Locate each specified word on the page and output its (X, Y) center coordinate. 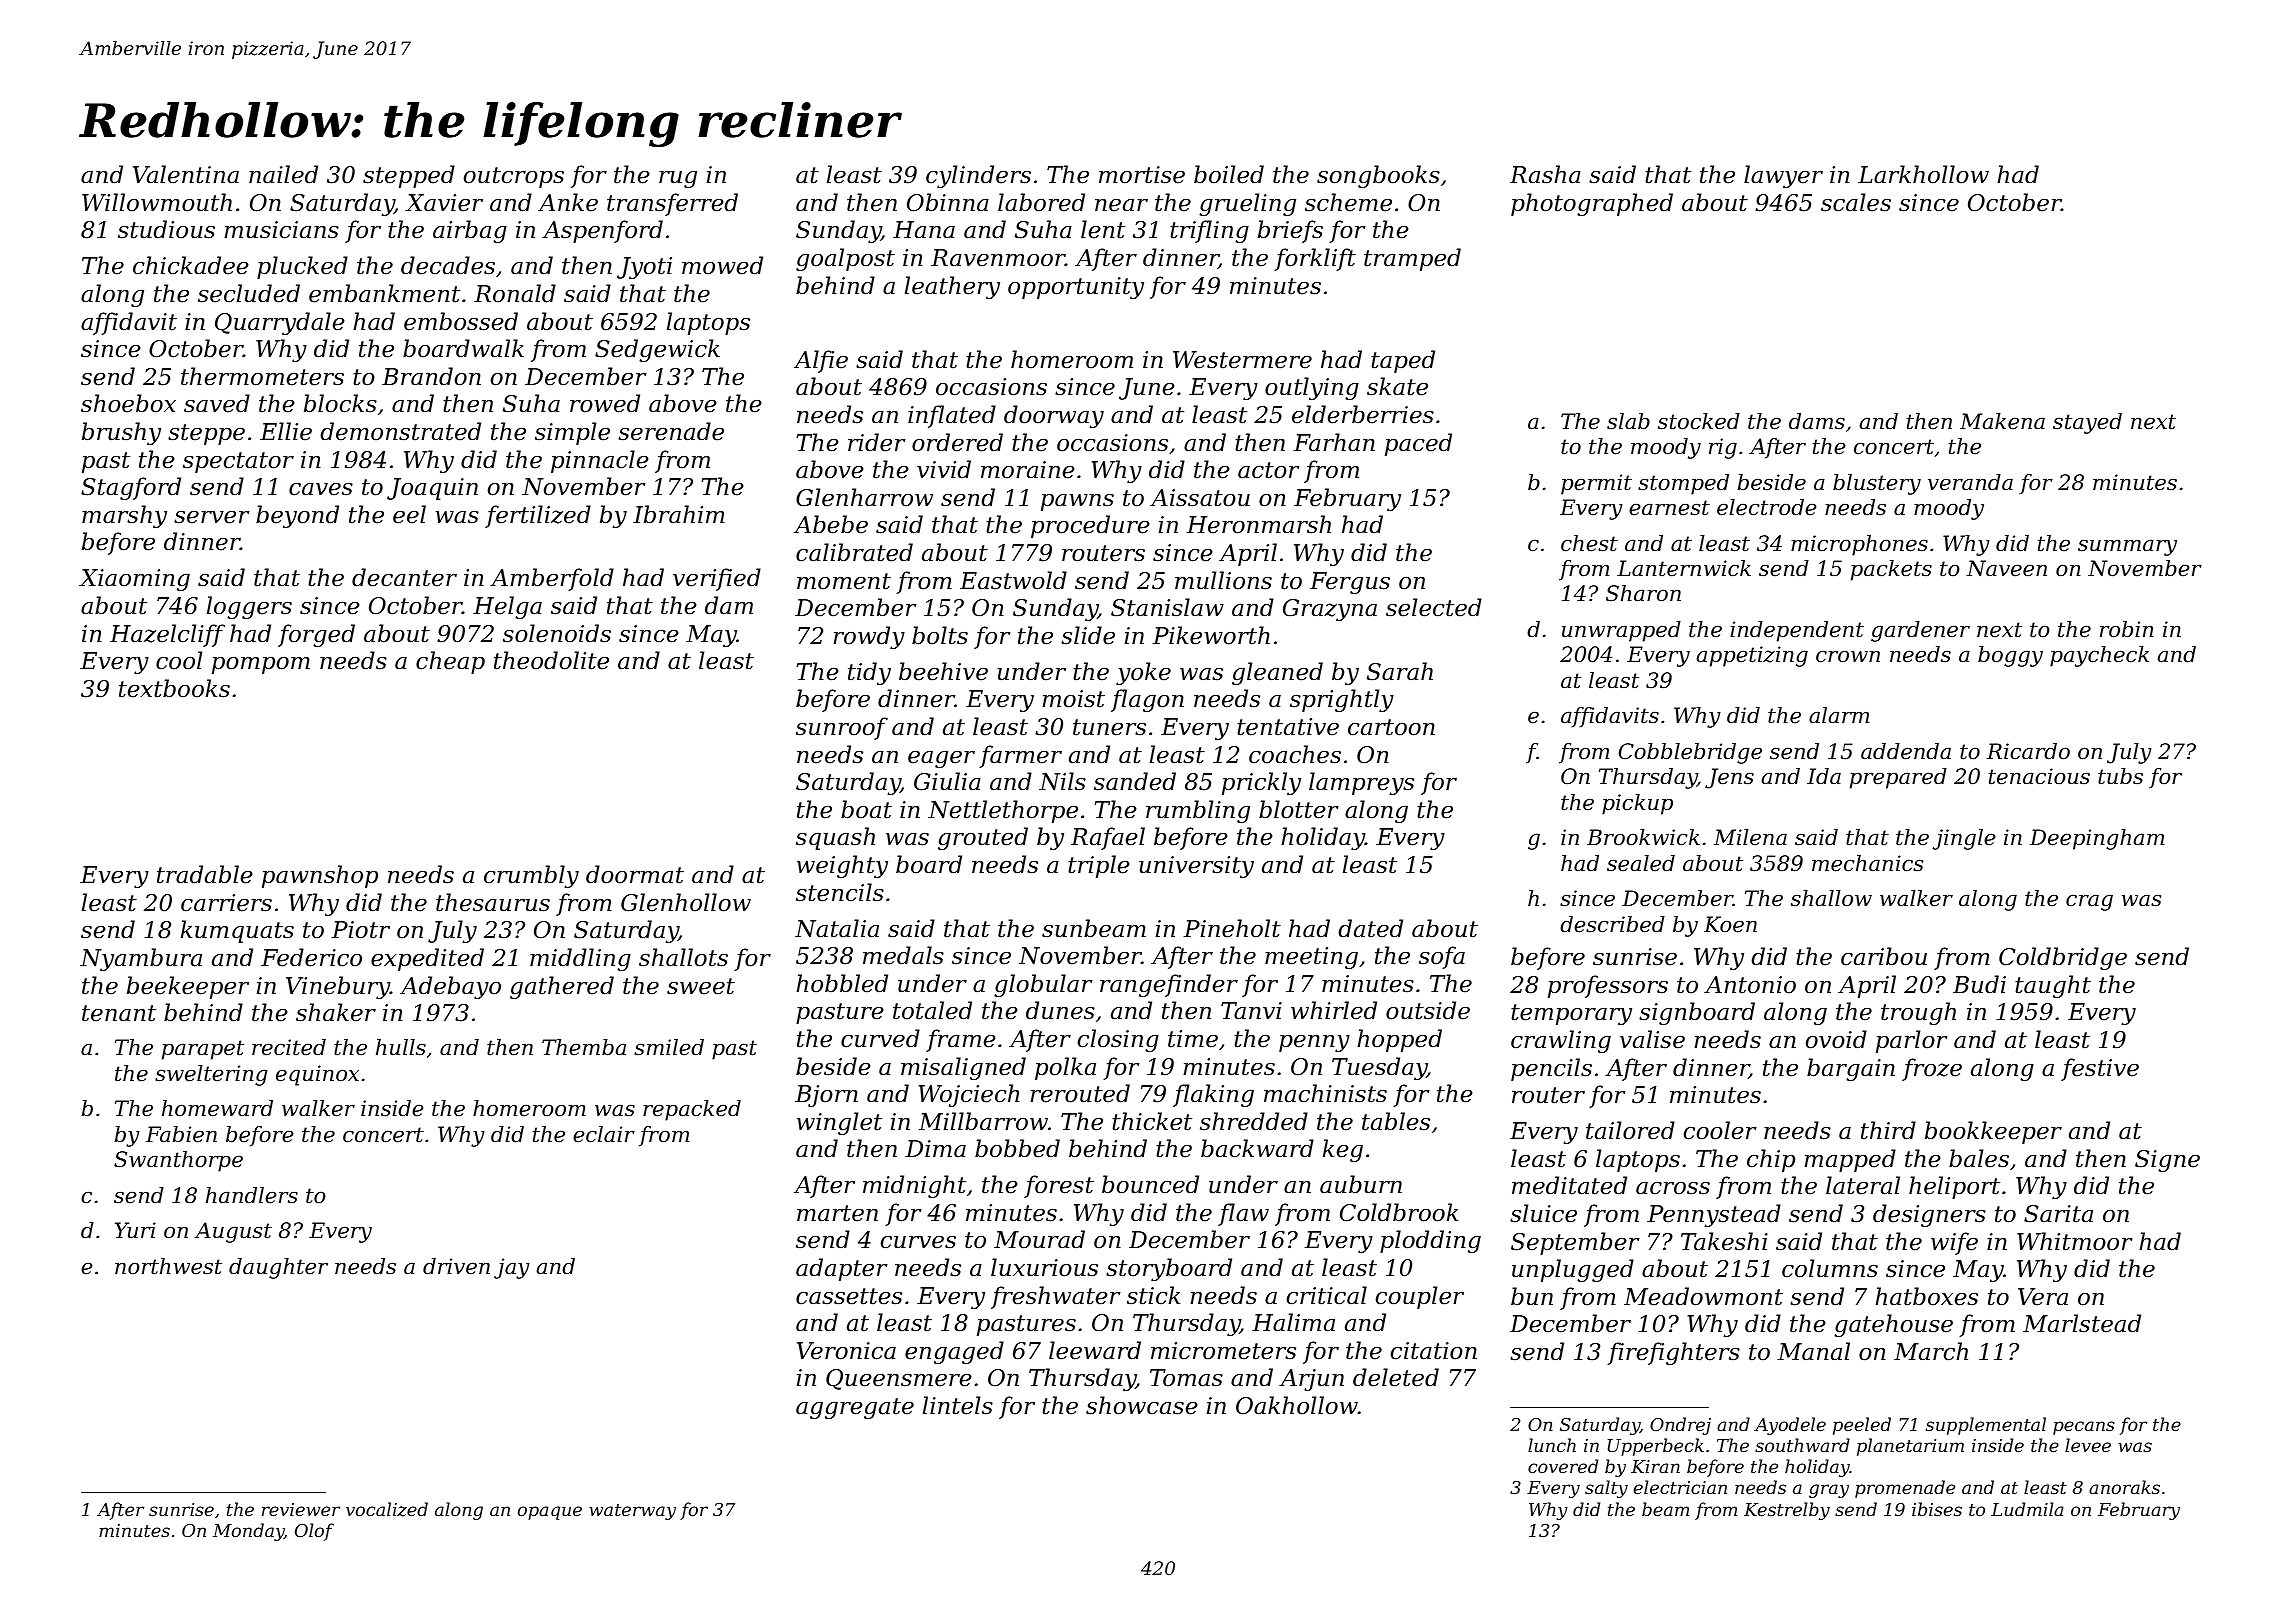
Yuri (135, 1230)
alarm (1839, 715)
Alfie (821, 361)
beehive (943, 671)
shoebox (128, 403)
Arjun (1311, 1380)
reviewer (301, 1509)
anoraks (2124, 1487)
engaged (954, 1352)
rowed (605, 403)
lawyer (1783, 176)
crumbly (531, 876)
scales (1856, 202)
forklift (1315, 259)
